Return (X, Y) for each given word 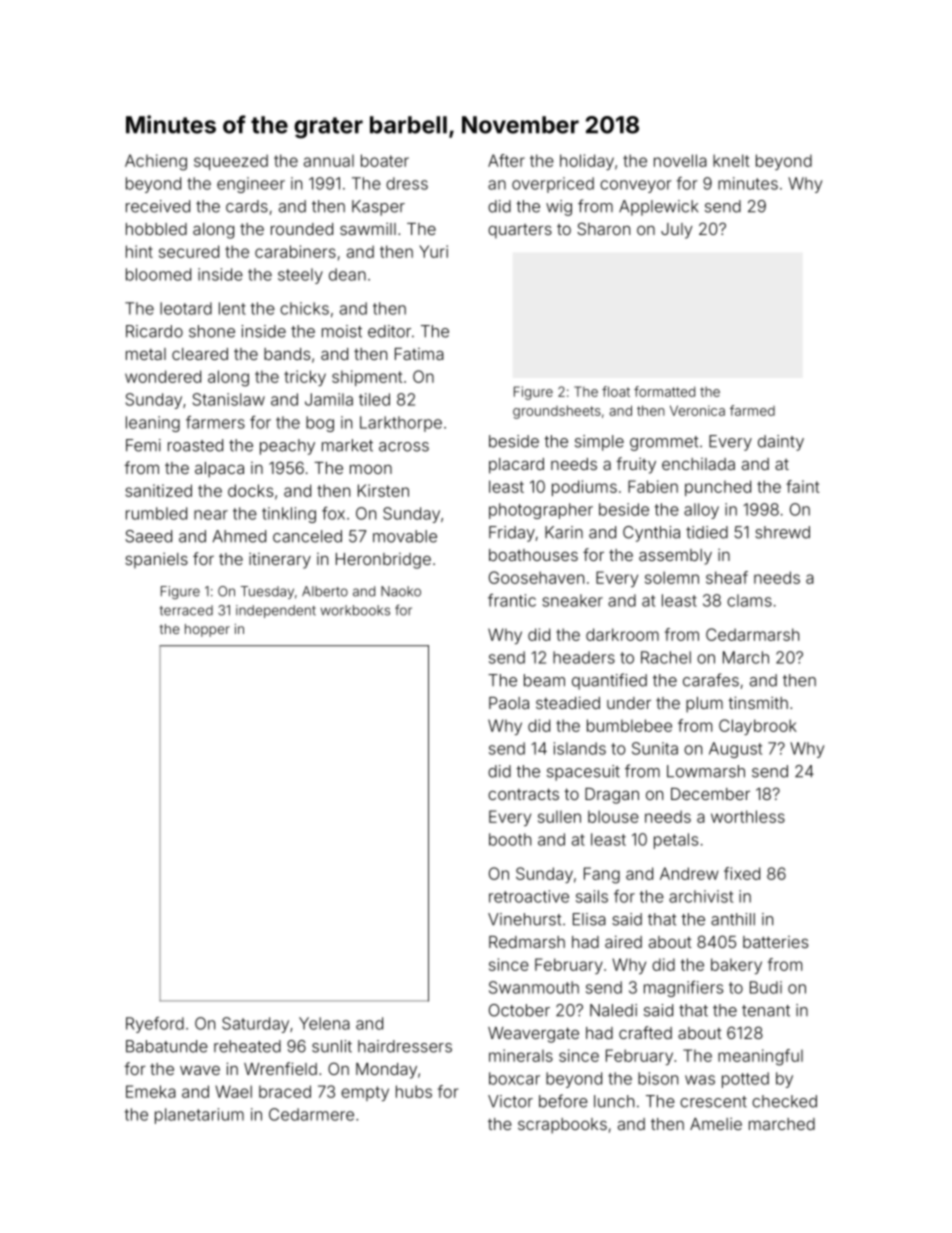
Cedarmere (311, 1114)
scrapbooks (562, 1126)
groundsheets (557, 412)
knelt (731, 160)
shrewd (782, 532)
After (506, 160)
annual (329, 160)
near (211, 515)
